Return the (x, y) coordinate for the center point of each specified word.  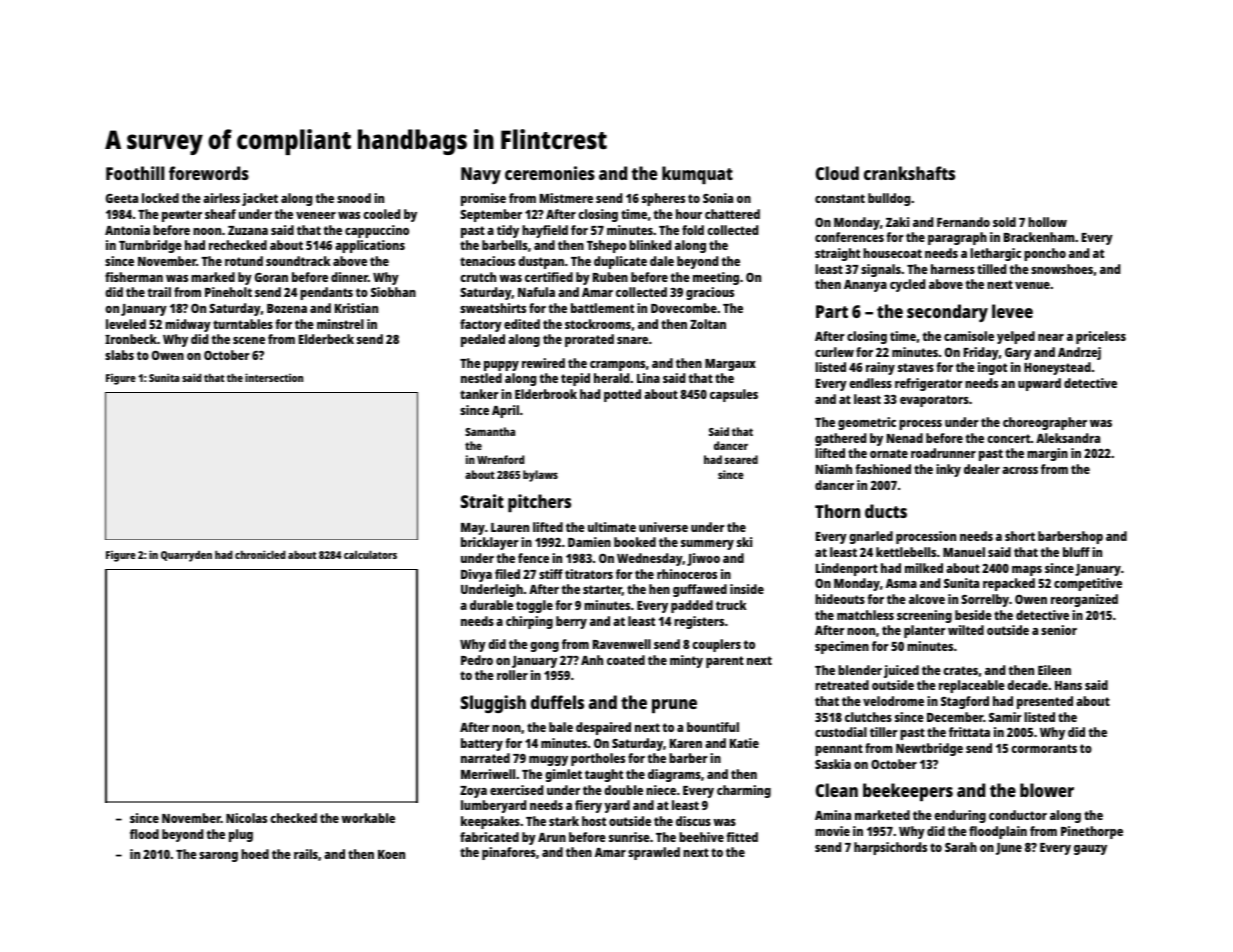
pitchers (539, 503)
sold (1004, 222)
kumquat (697, 175)
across (1020, 470)
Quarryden (186, 556)
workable (368, 818)
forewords (209, 173)
